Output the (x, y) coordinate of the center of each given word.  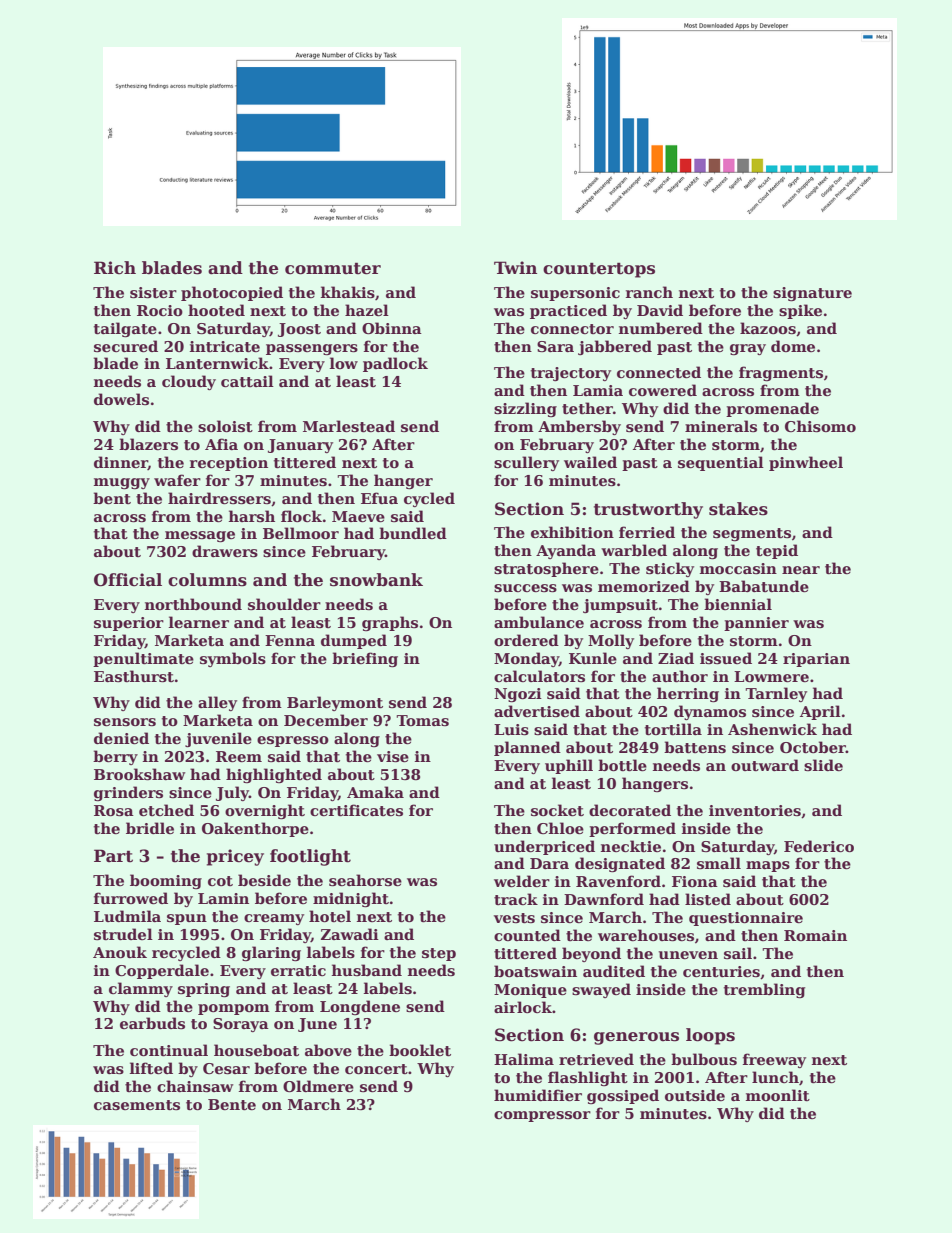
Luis (511, 729)
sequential (721, 463)
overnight (265, 812)
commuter (333, 268)
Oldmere (318, 1086)
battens (695, 747)
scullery (526, 463)
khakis (348, 292)
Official (128, 580)
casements (137, 1105)
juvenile (218, 739)
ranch (649, 292)
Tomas (422, 720)
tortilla (673, 729)
